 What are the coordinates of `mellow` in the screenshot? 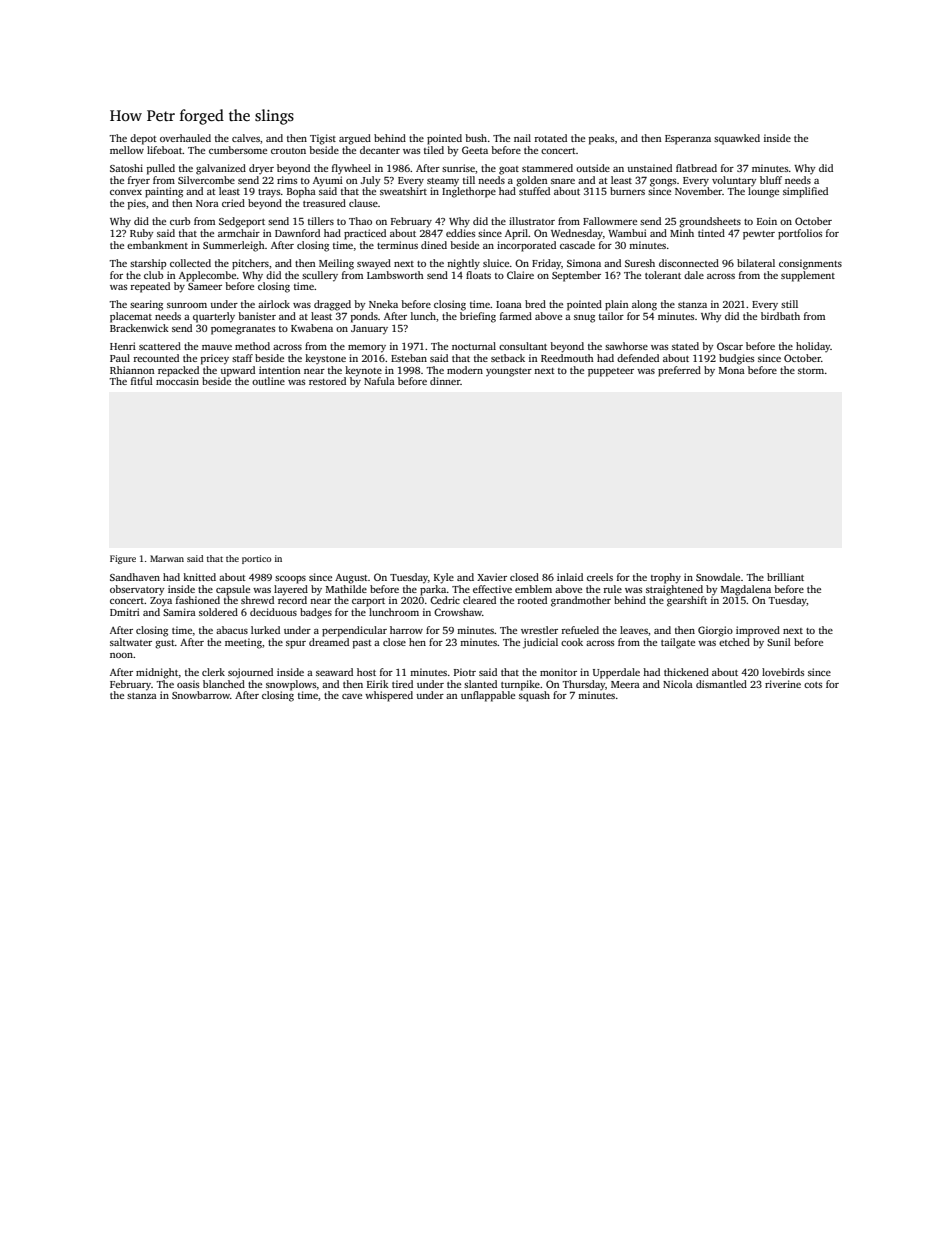 It's located at (127, 150).
